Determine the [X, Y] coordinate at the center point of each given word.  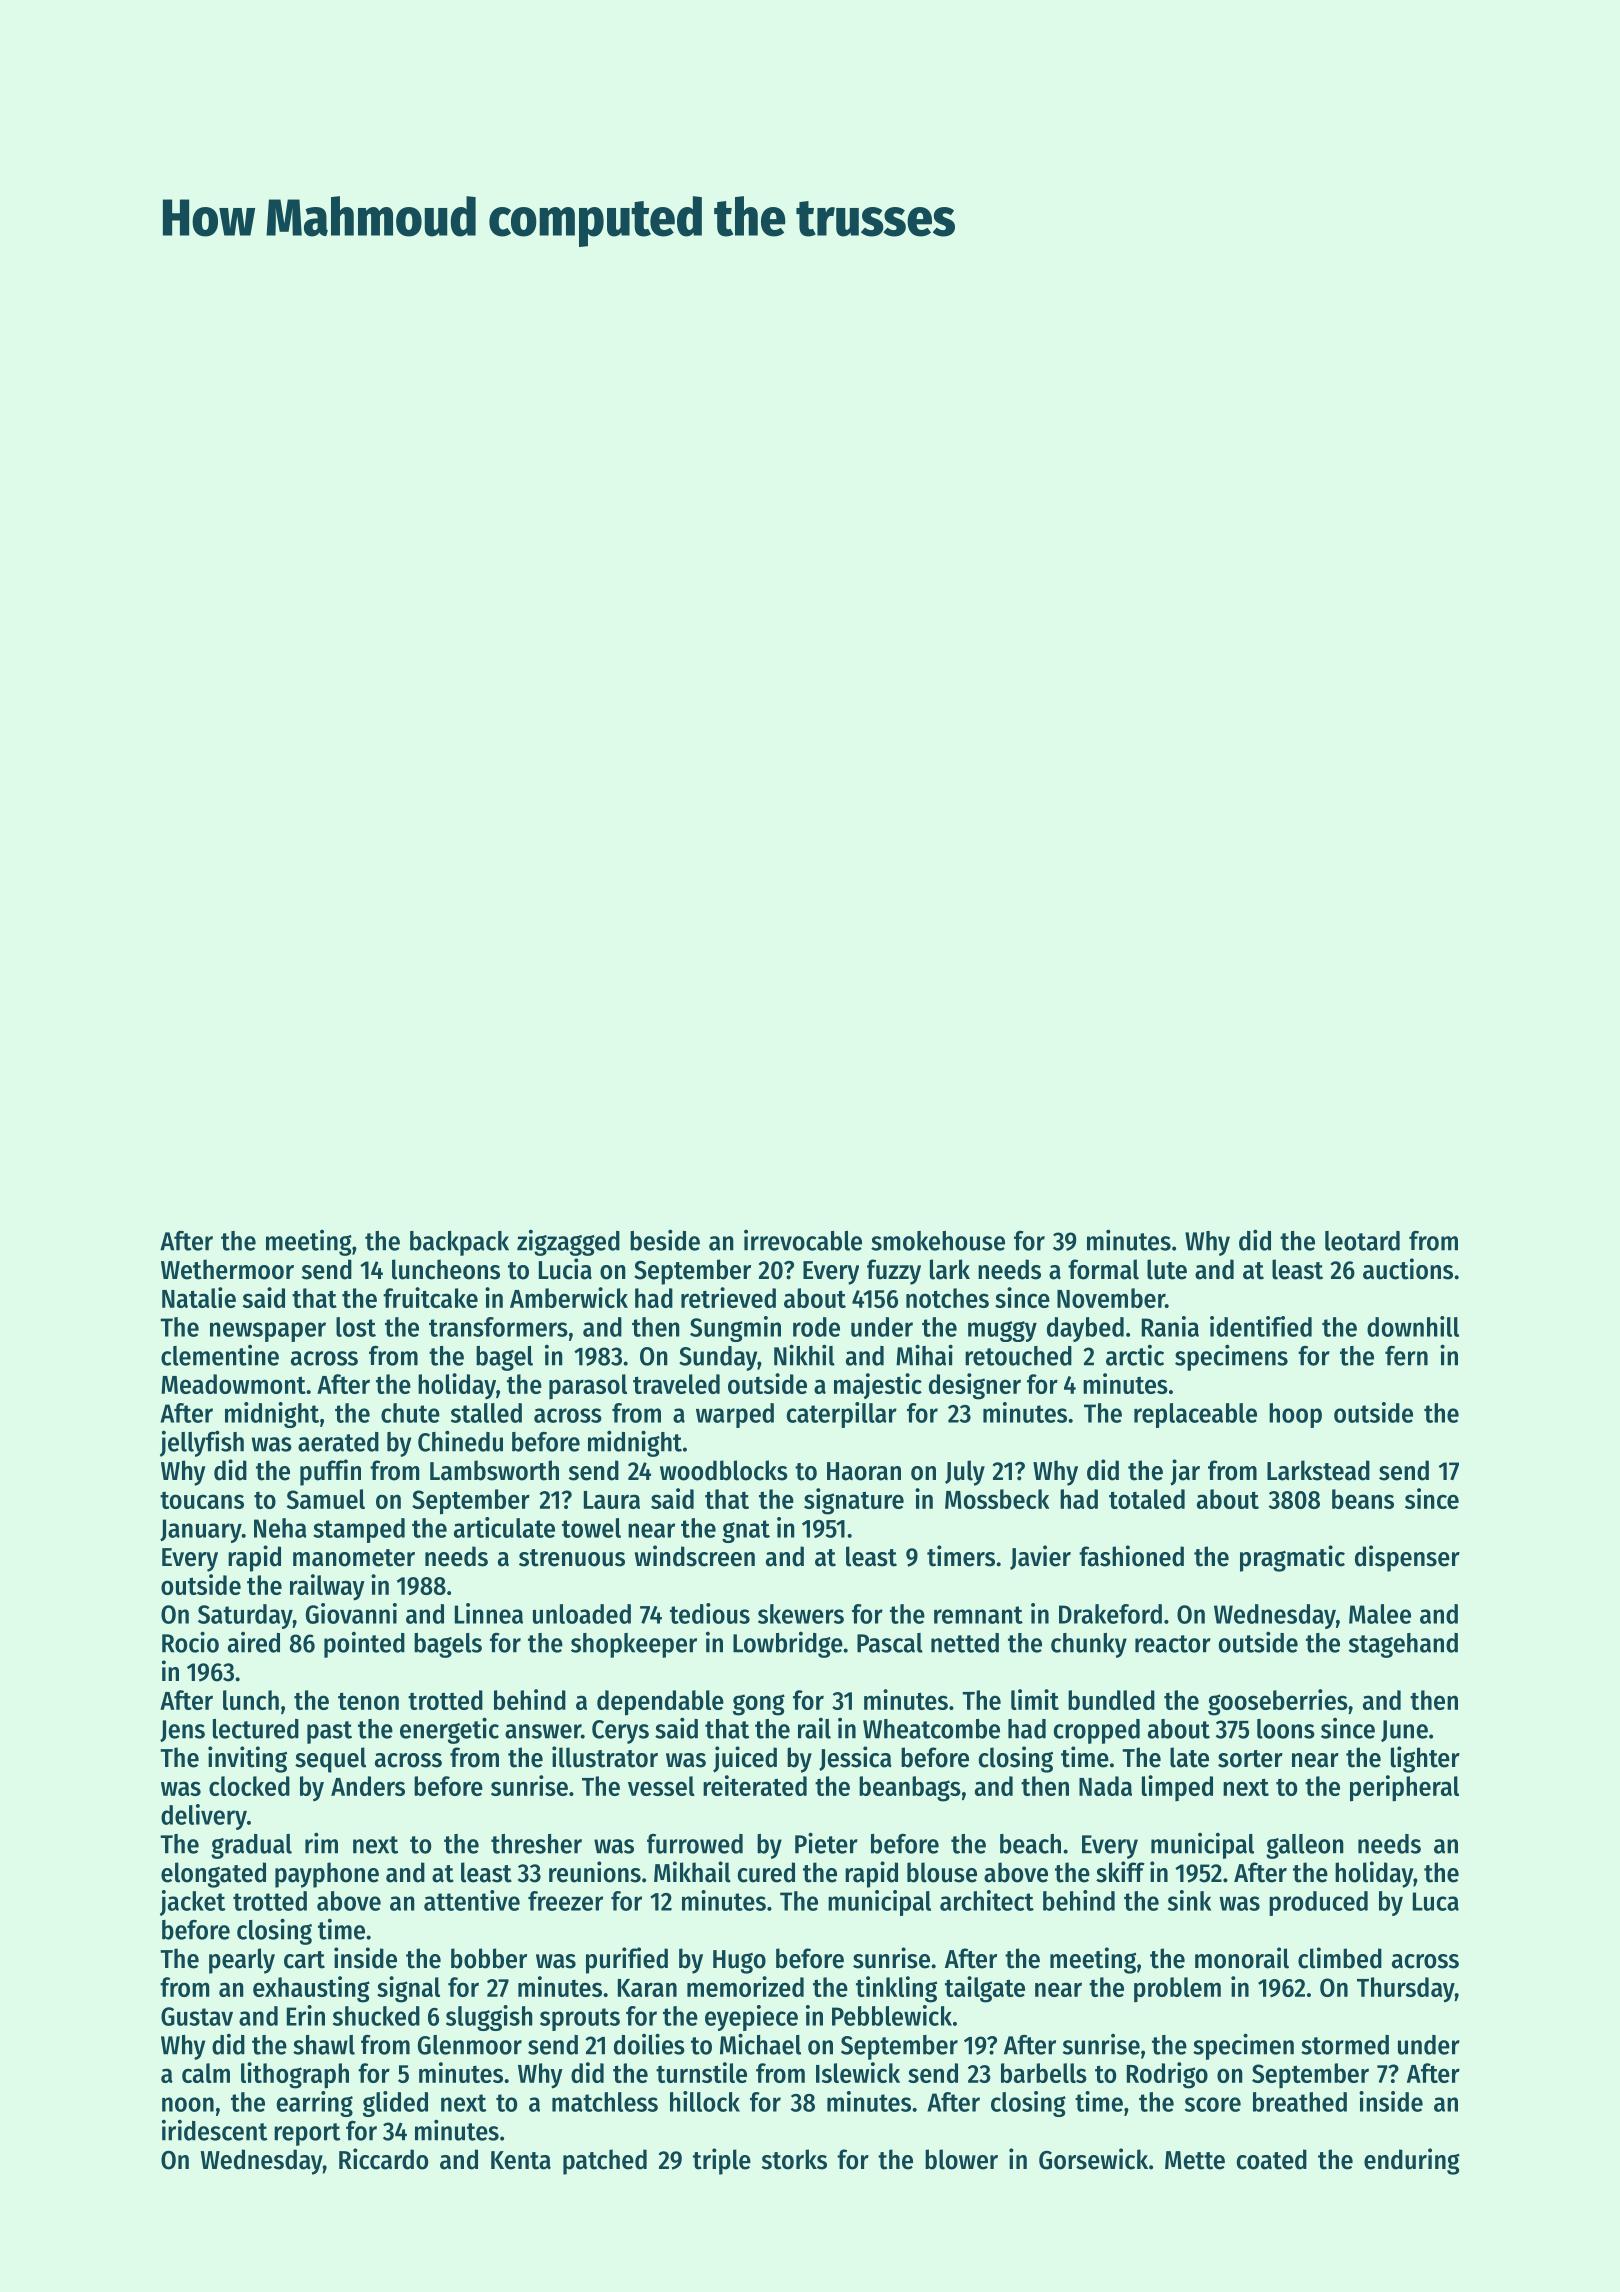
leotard [1362, 1241]
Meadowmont [233, 1384]
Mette [1195, 2160]
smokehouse [938, 1241]
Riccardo [383, 2159]
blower [961, 2159]
